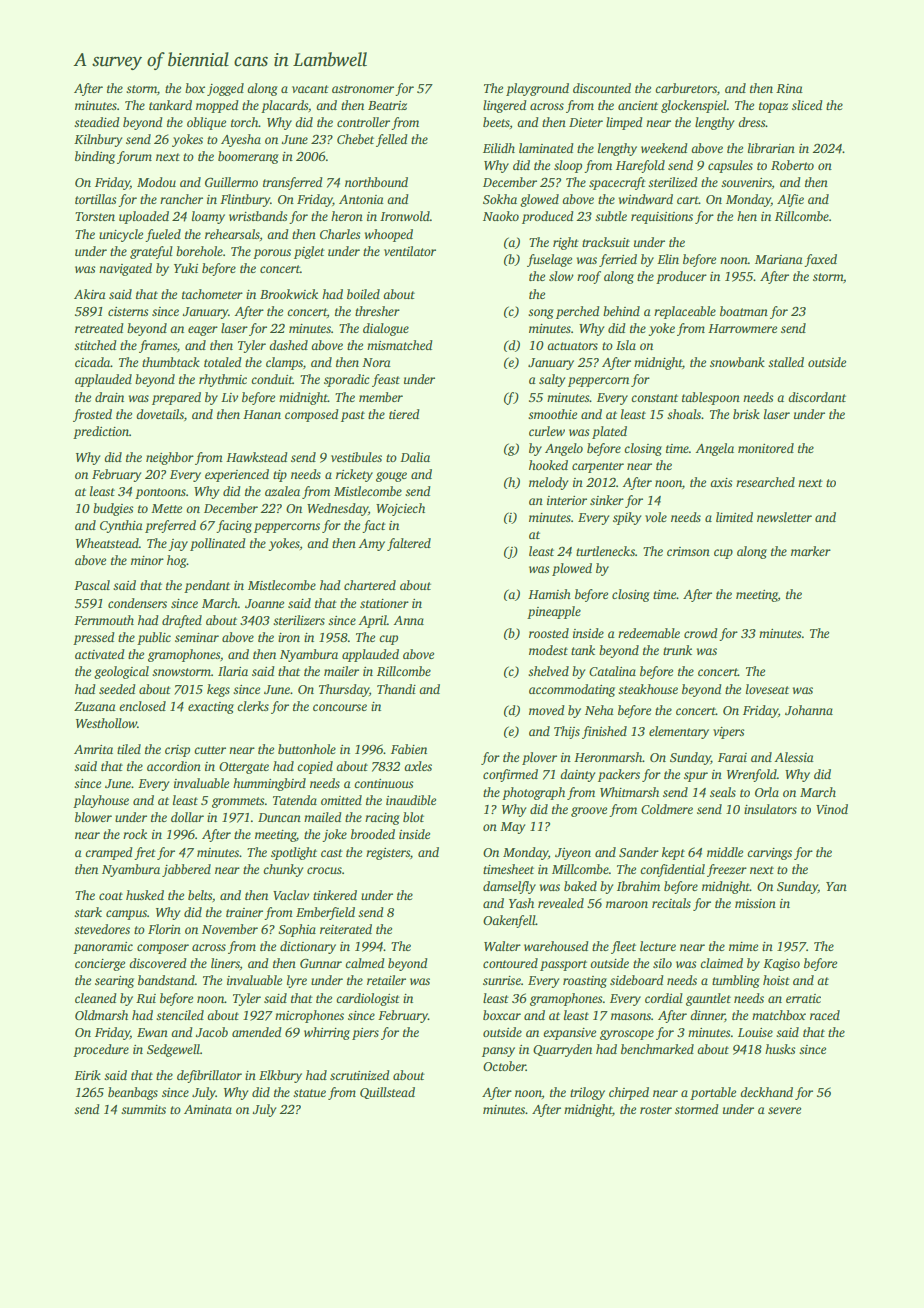  What do you see at coordinates (341, 800) in the screenshot?
I see `omitted` at bounding box center [341, 800].
